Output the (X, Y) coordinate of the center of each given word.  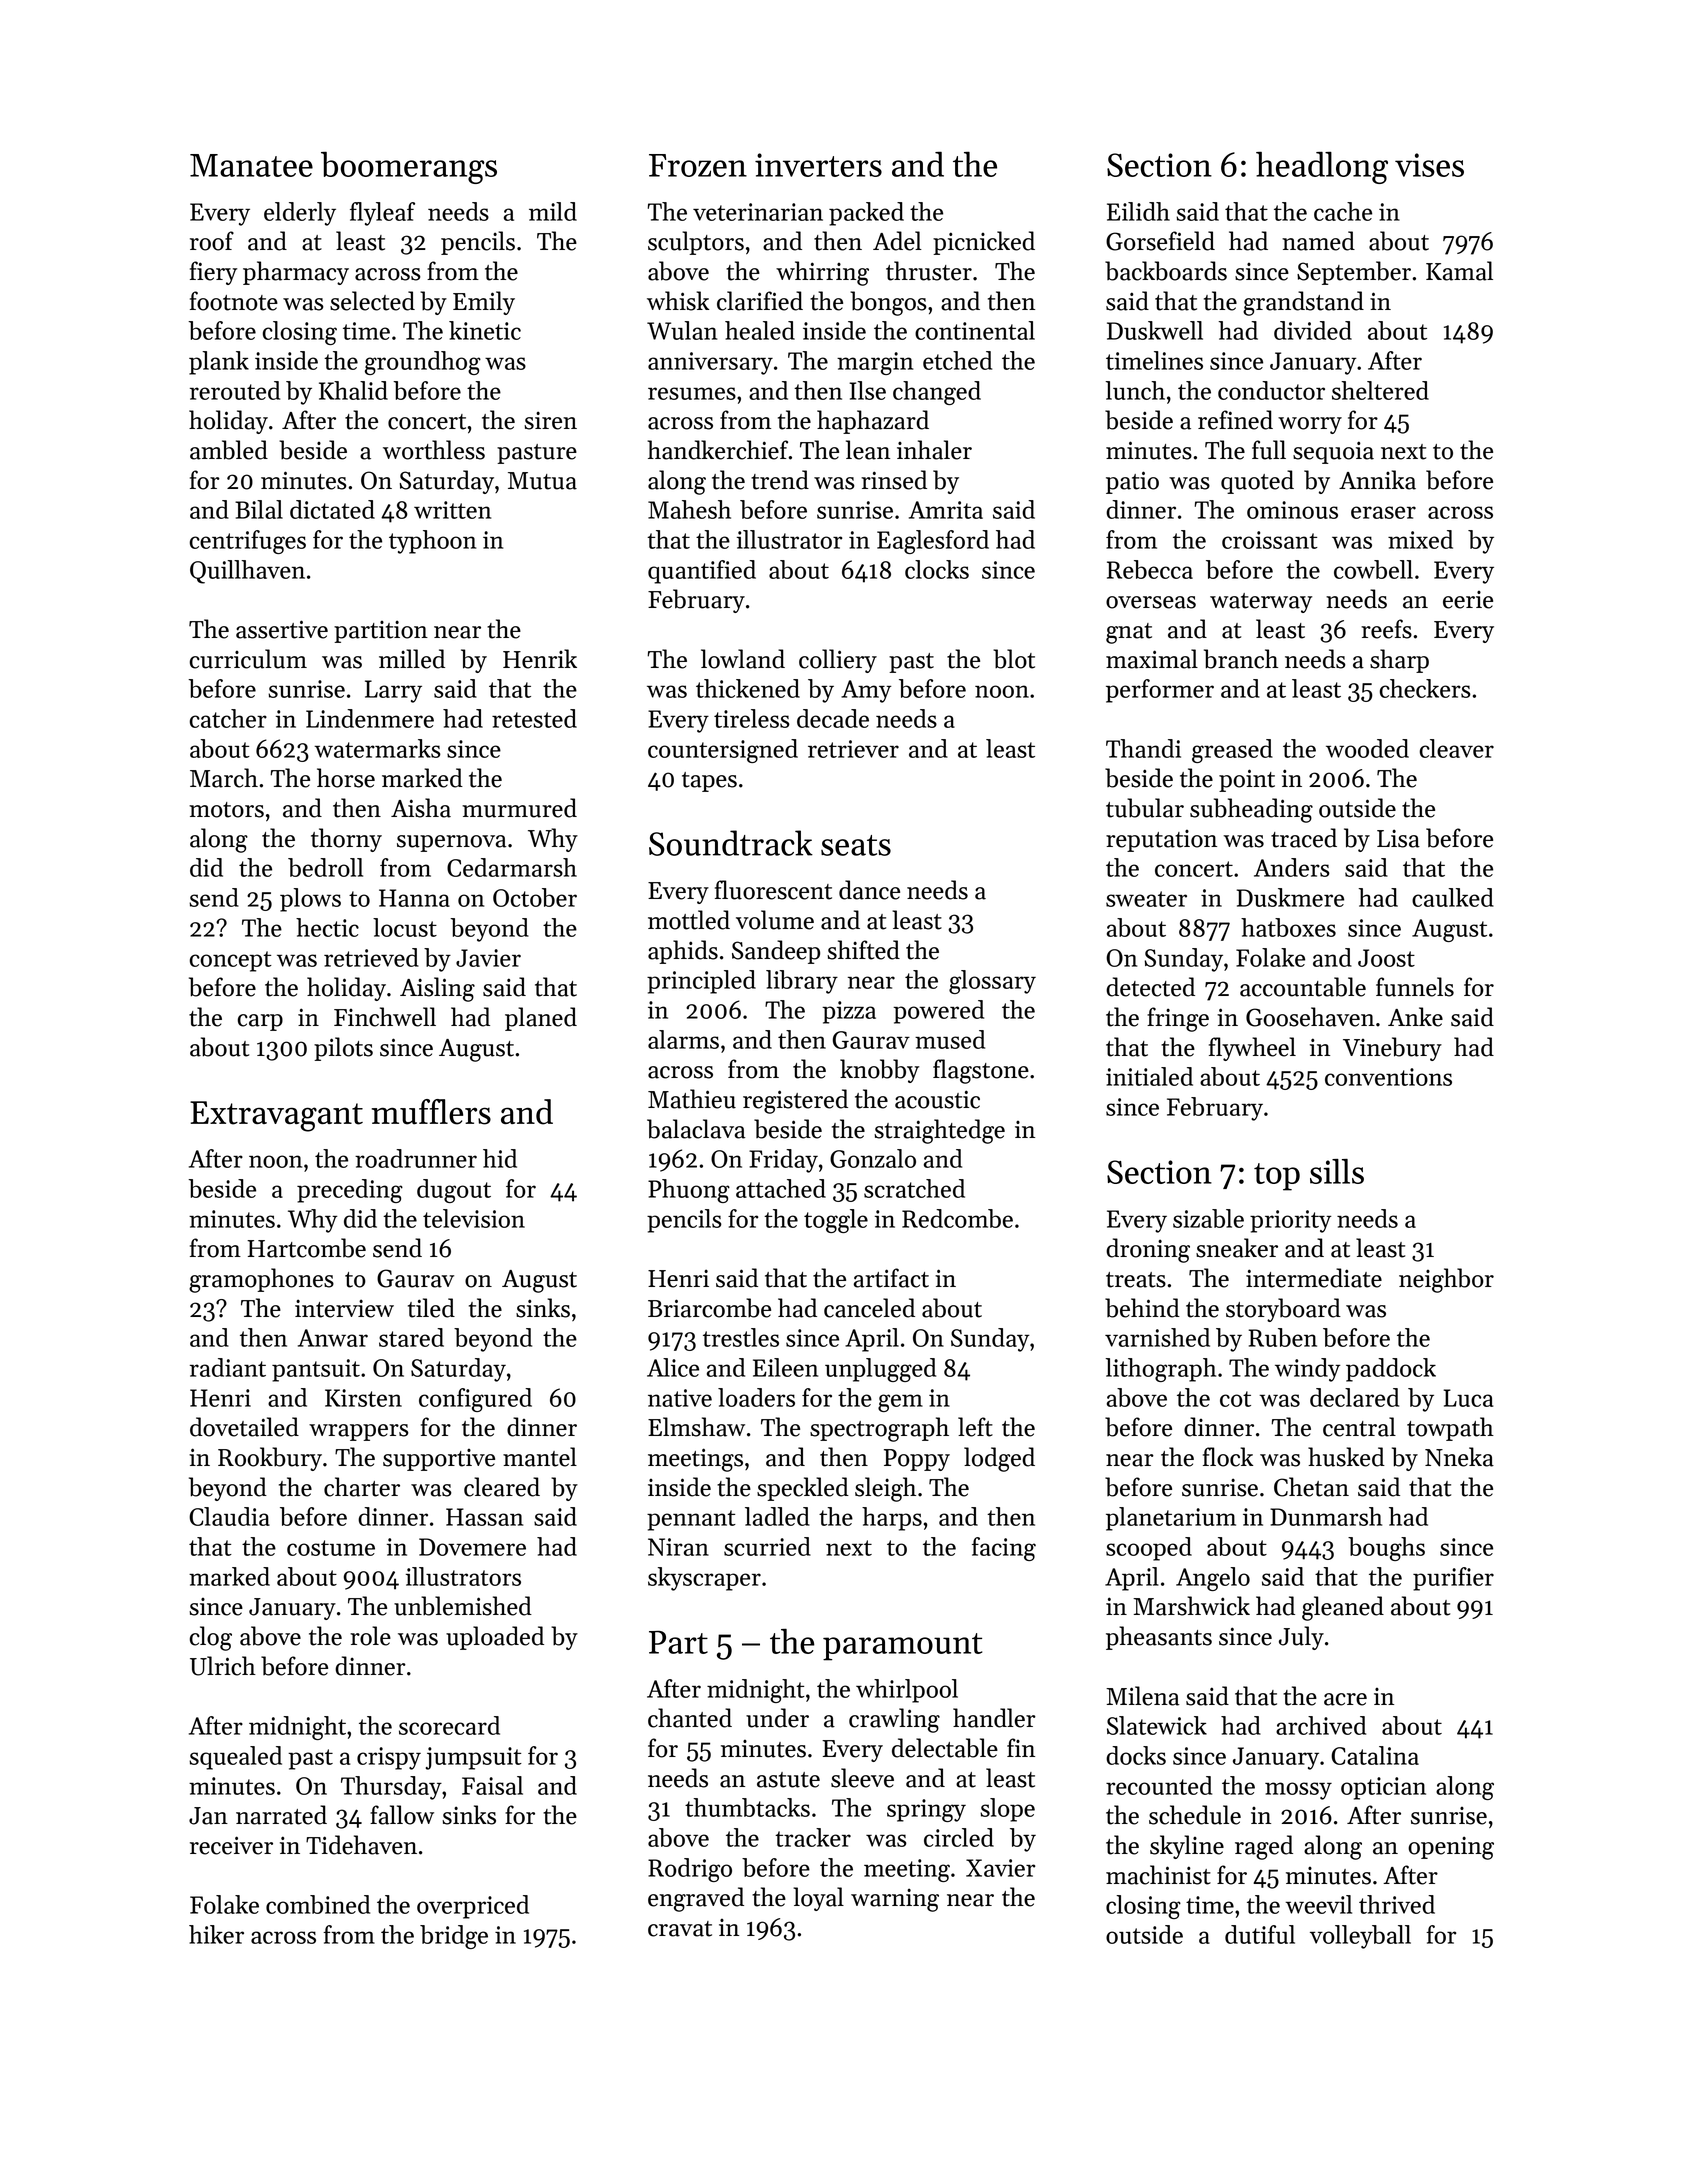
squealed (235, 1758)
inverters (818, 165)
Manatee (251, 165)
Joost (1386, 958)
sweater (1146, 899)
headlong (1322, 167)
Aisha (421, 808)
